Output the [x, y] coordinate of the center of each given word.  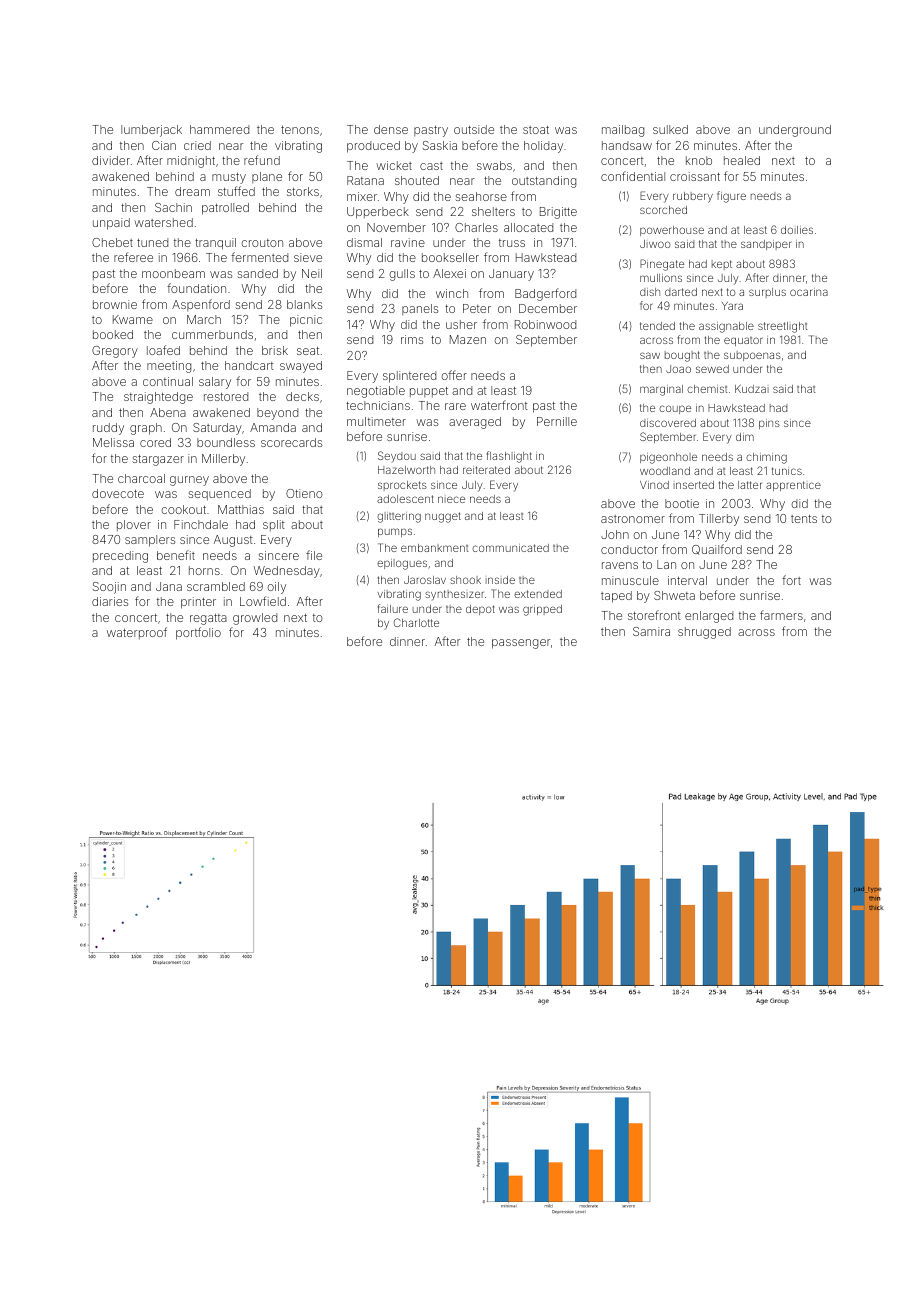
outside [474, 129]
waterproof [137, 633]
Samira [651, 631]
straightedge [158, 398]
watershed [163, 222]
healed [742, 160]
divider [111, 160]
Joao [678, 369]
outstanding [544, 182]
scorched [663, 210]
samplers [150, 541]
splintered [409, 377]
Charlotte [416, 622]
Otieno [304, 493]
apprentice [793, 486]
